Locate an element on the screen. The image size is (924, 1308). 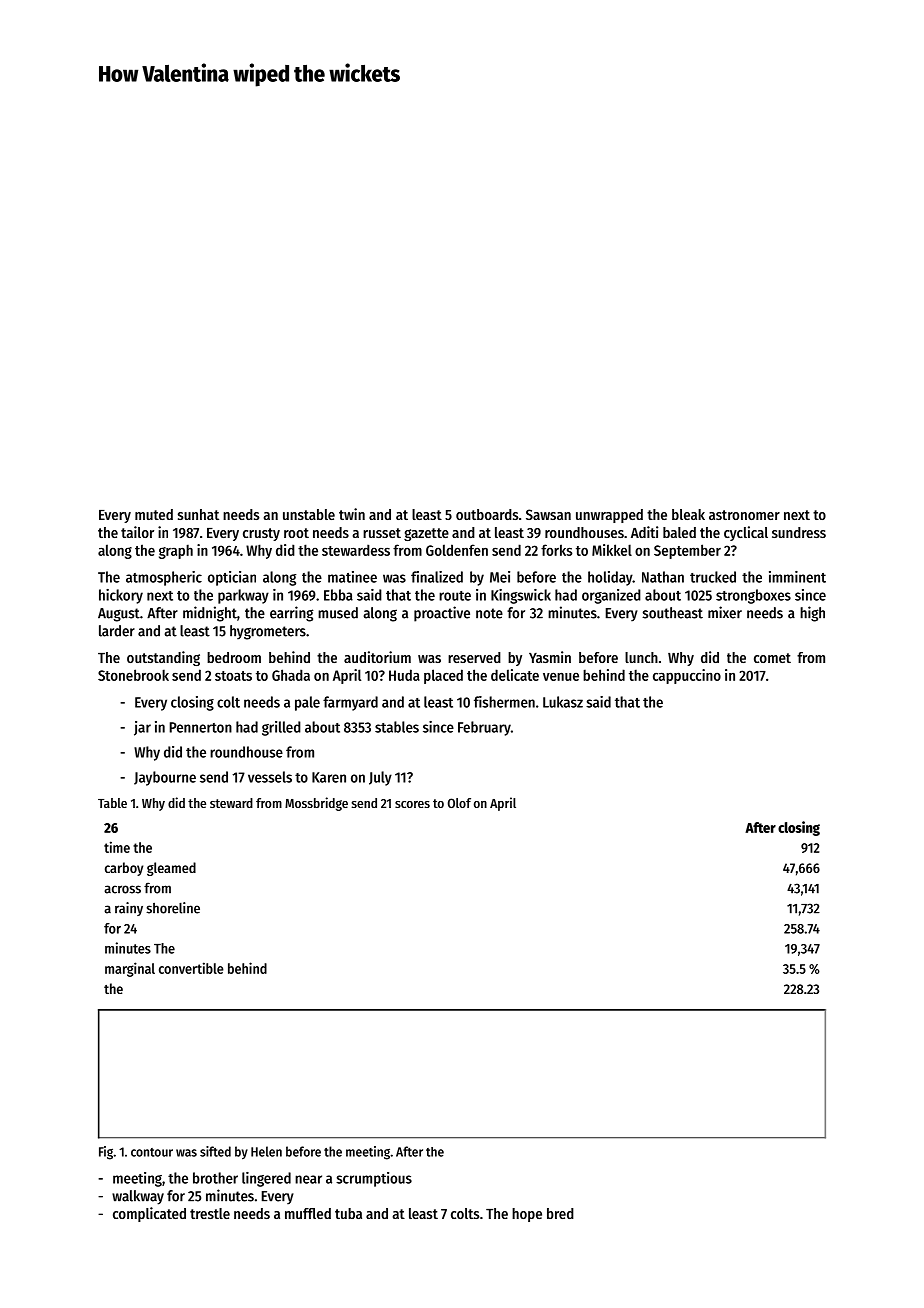
jar is located at coordinates (142, 728).
